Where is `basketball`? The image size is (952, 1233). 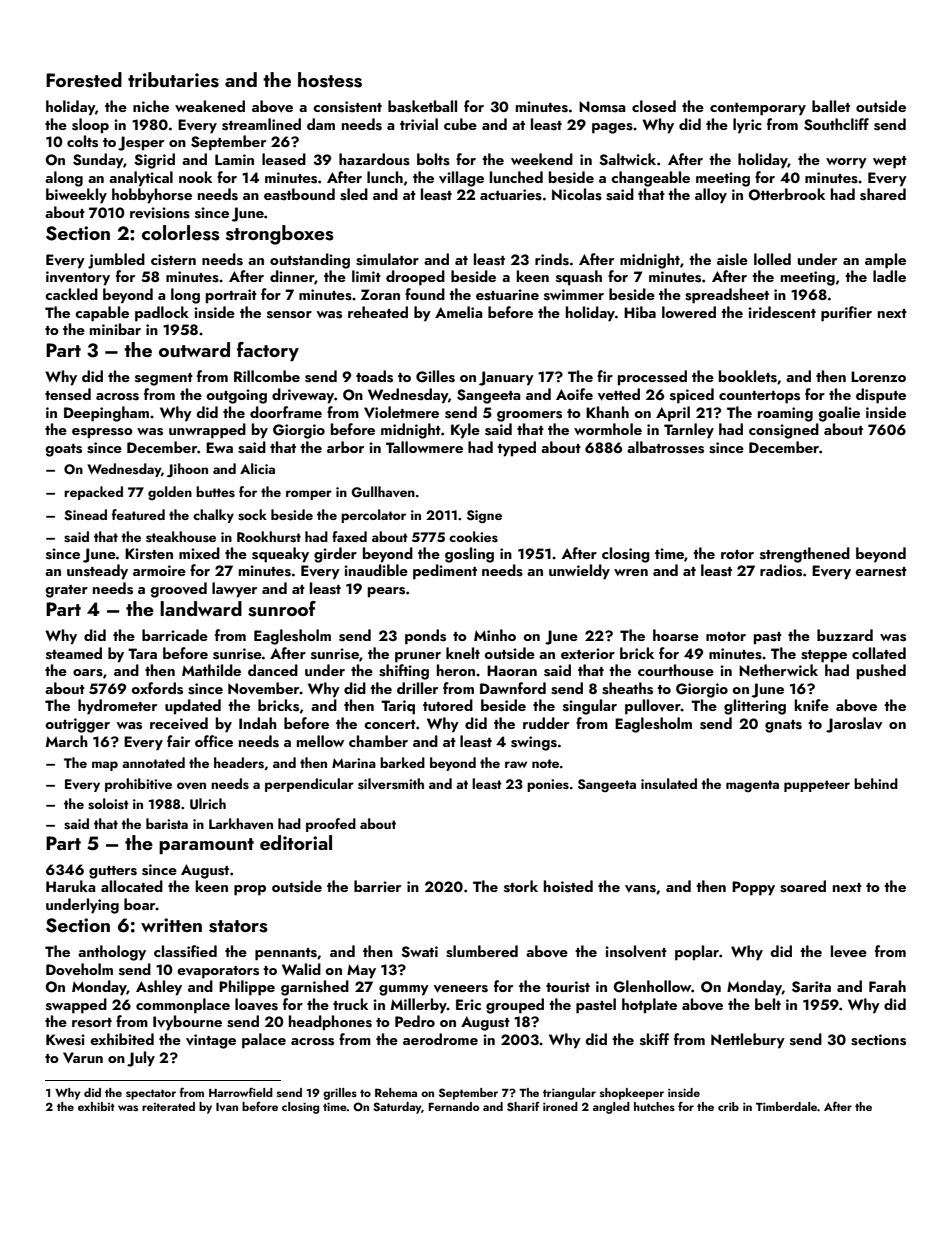 basketball is located at coordinates (422, 106).
